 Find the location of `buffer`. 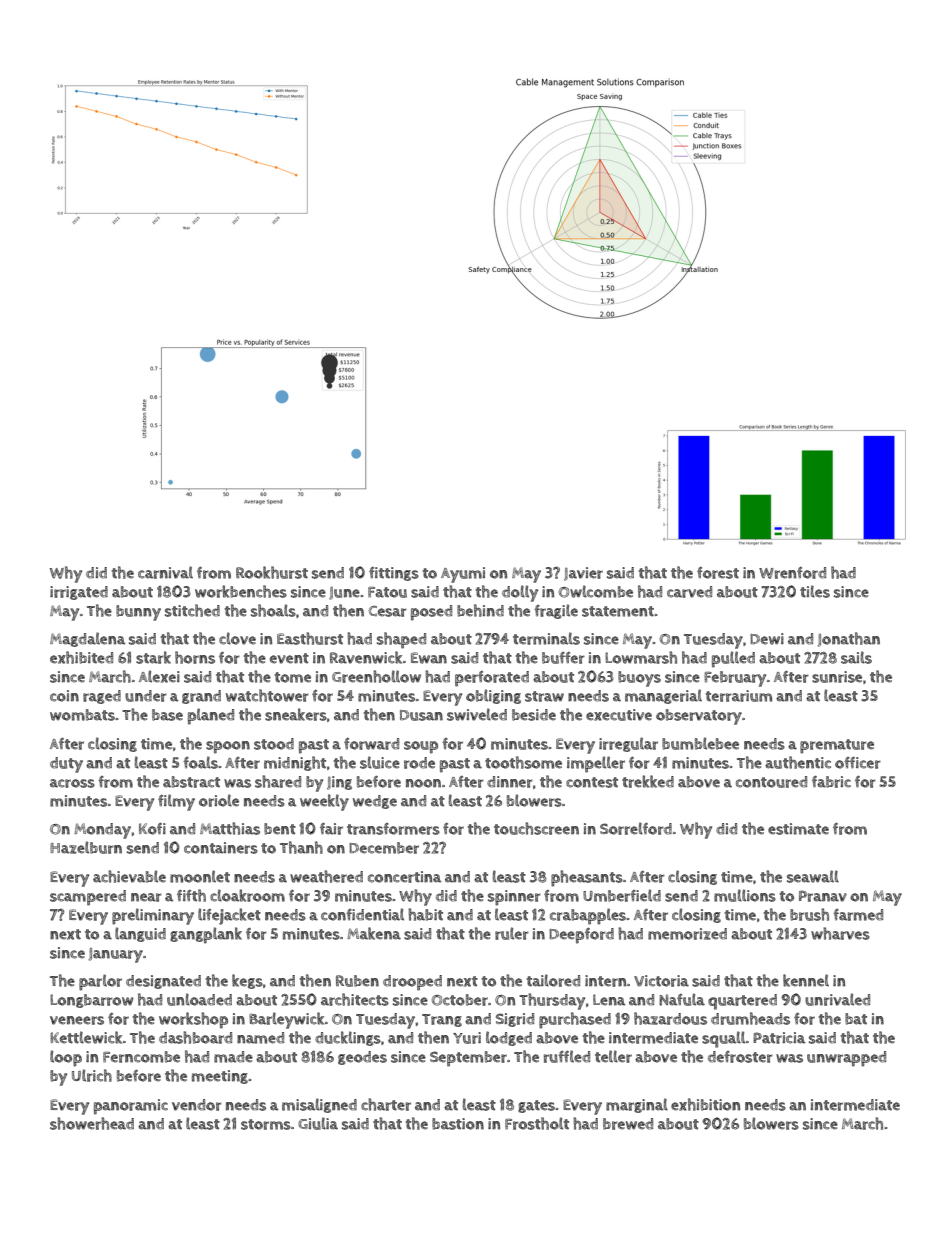

buffer is located at coordinates (563, 658).
